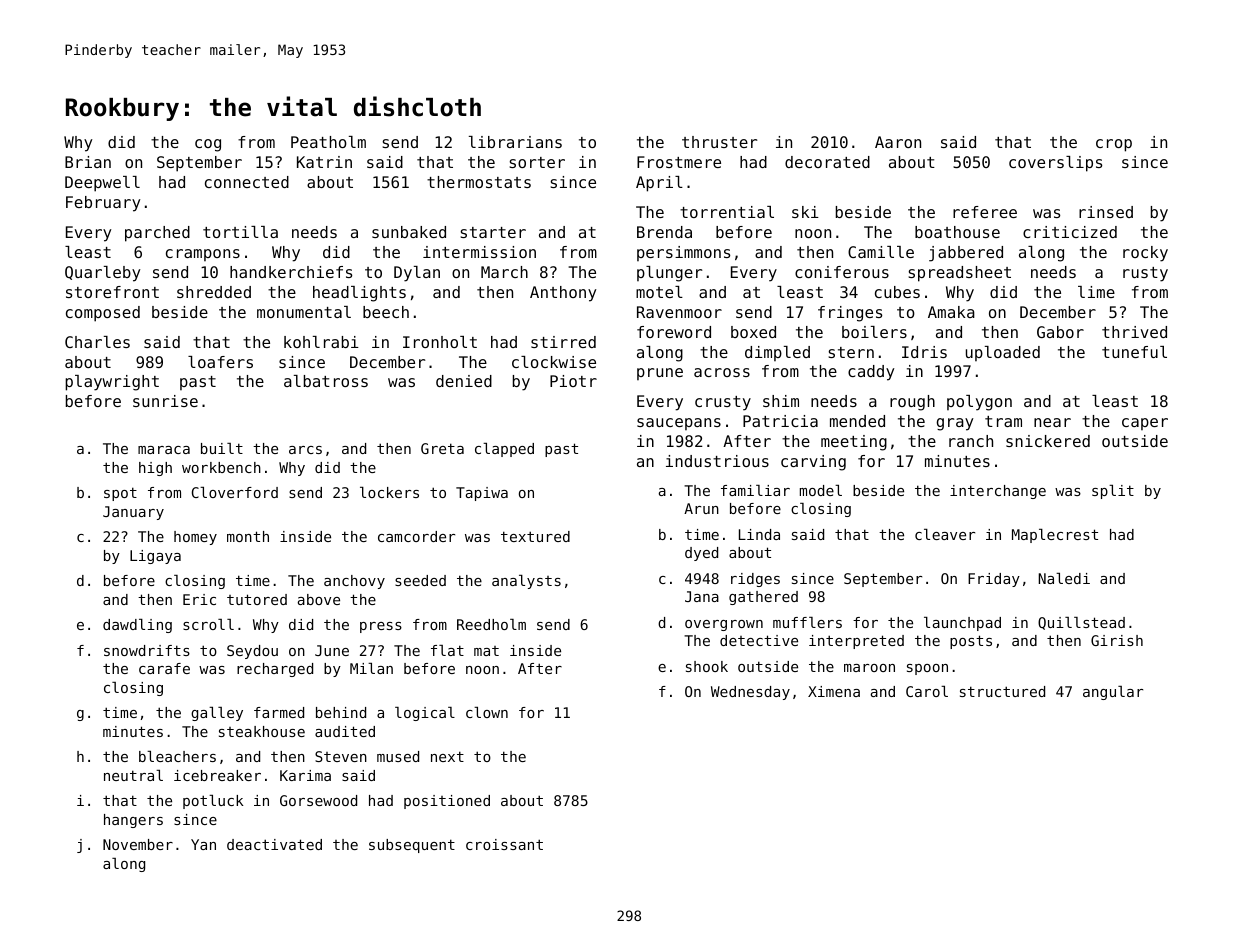  What do you see at coordinates (493, 232) in the image?
I see `starter` at bounding box center [493, 232].
